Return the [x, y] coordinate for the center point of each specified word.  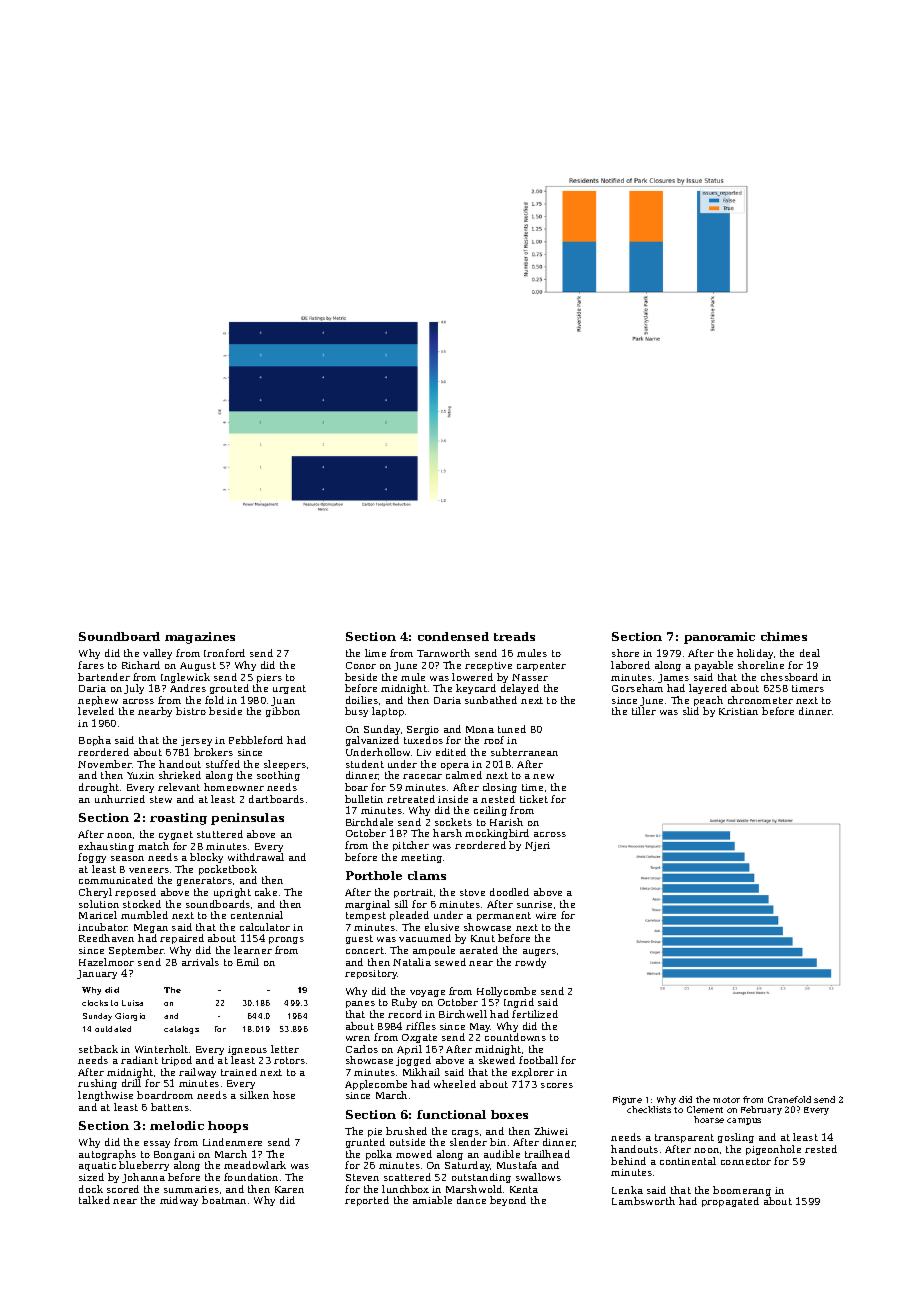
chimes [784, 636]
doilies [362, 700]
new [543, 776]
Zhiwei [551, 1131]
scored [123, 1189]
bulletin [364, 799]
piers [269, 678]
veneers [149, 870]
